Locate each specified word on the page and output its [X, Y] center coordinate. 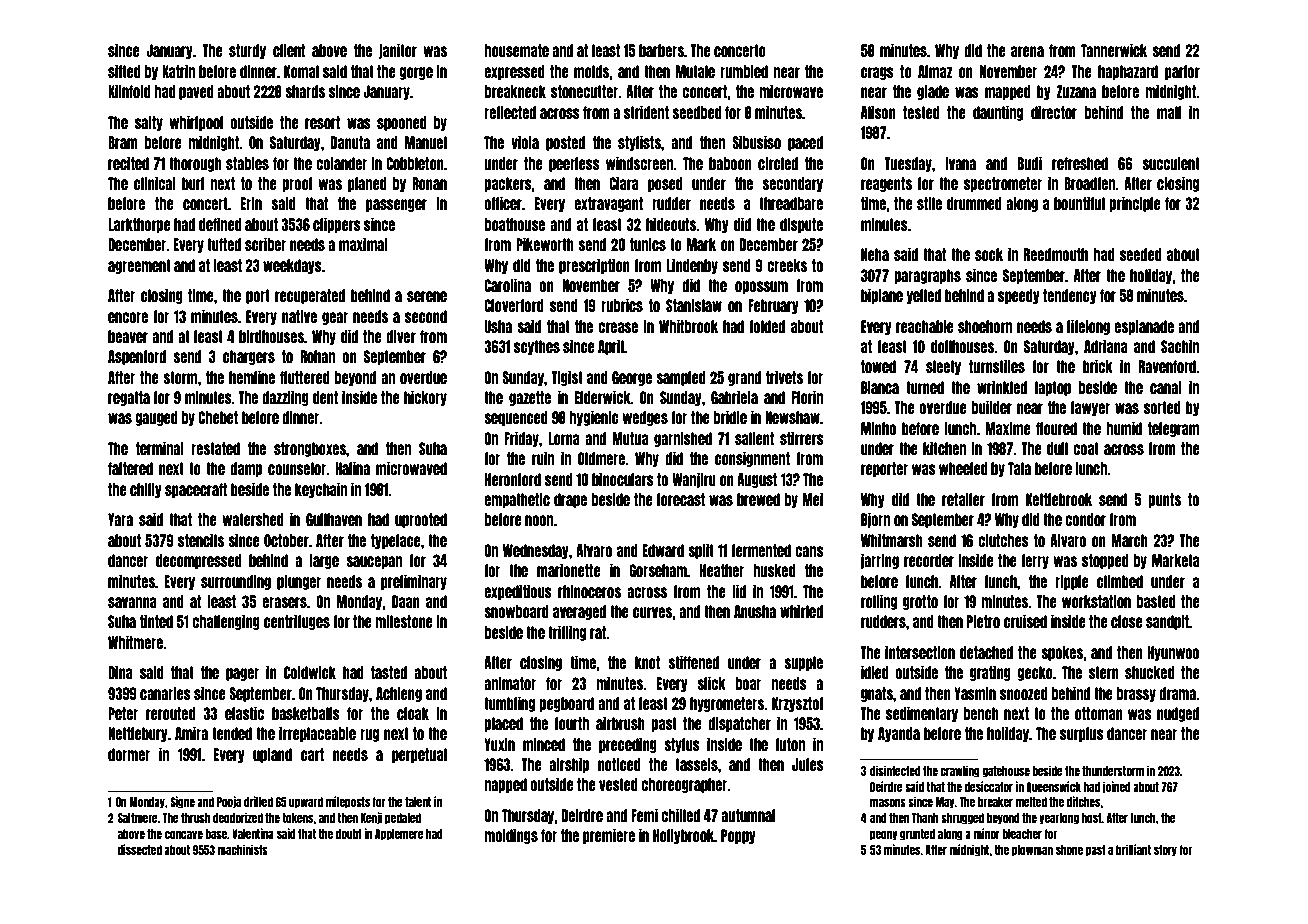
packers [508, 184]
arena [1027, 51]
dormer [129, 754]
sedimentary [922, 714]
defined [220, 224]
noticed [619, 764]
